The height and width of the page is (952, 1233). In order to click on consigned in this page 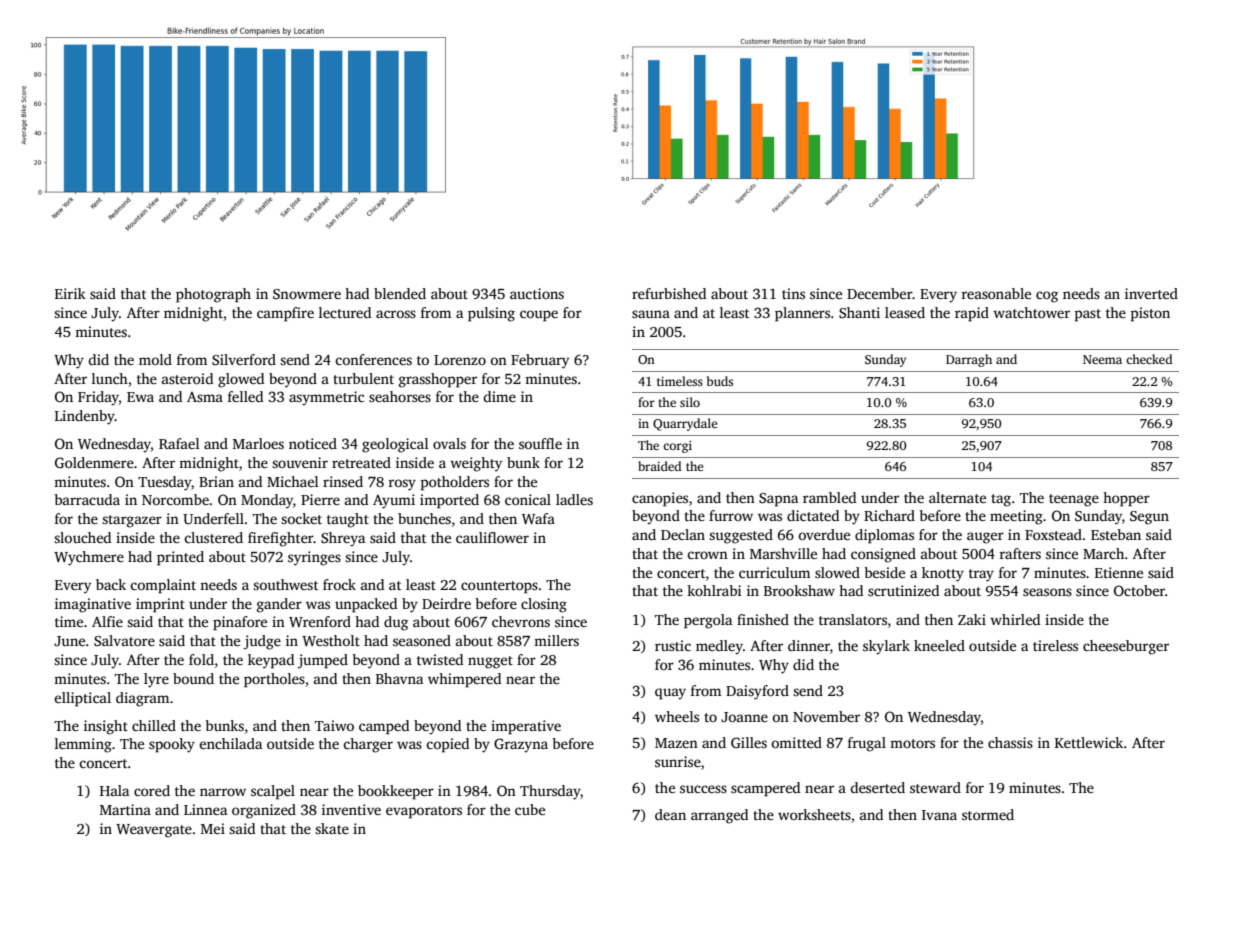, I will do `click(883, 555)`.
